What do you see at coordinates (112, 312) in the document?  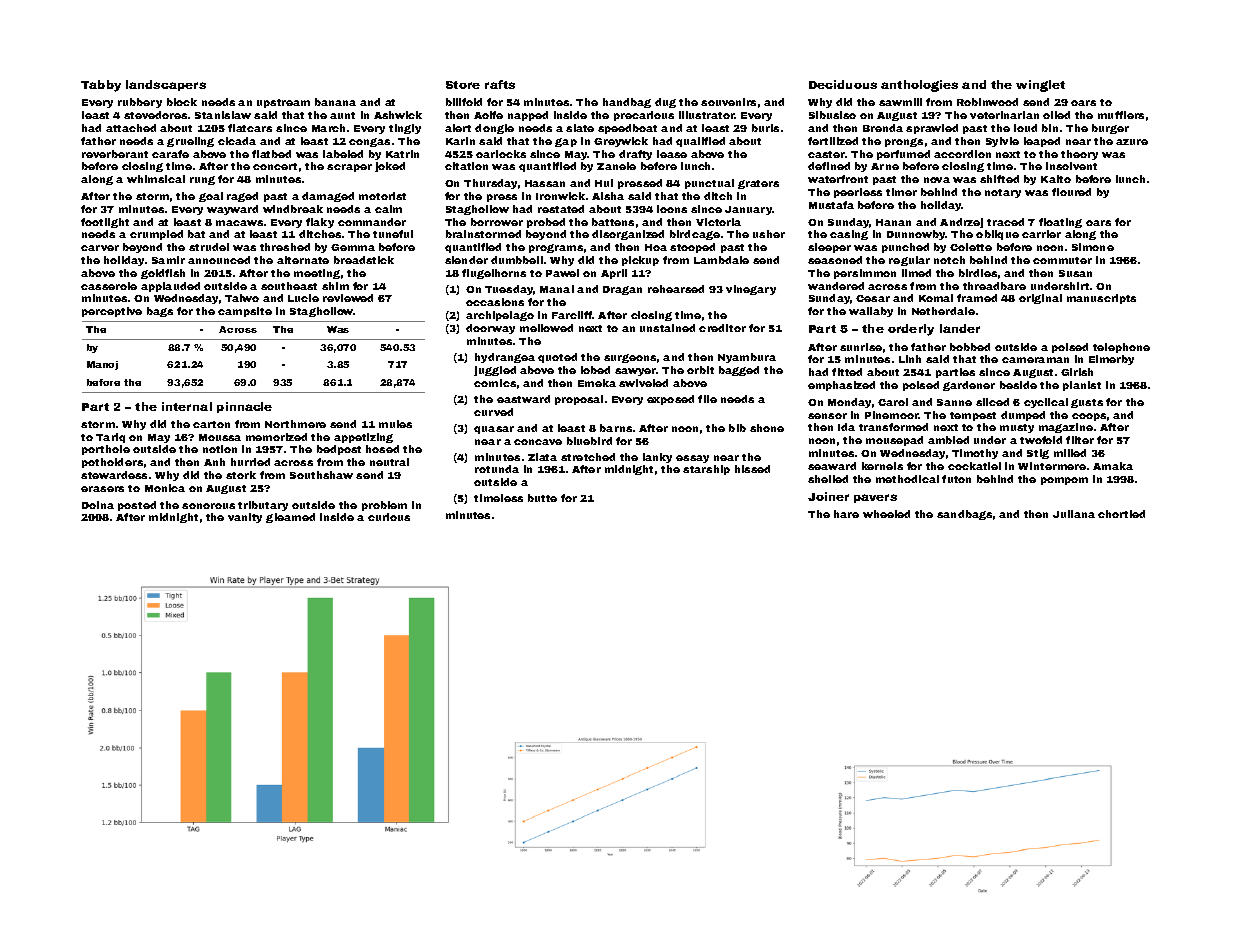 I see `perceptive` at bounding box center [112, 312].
